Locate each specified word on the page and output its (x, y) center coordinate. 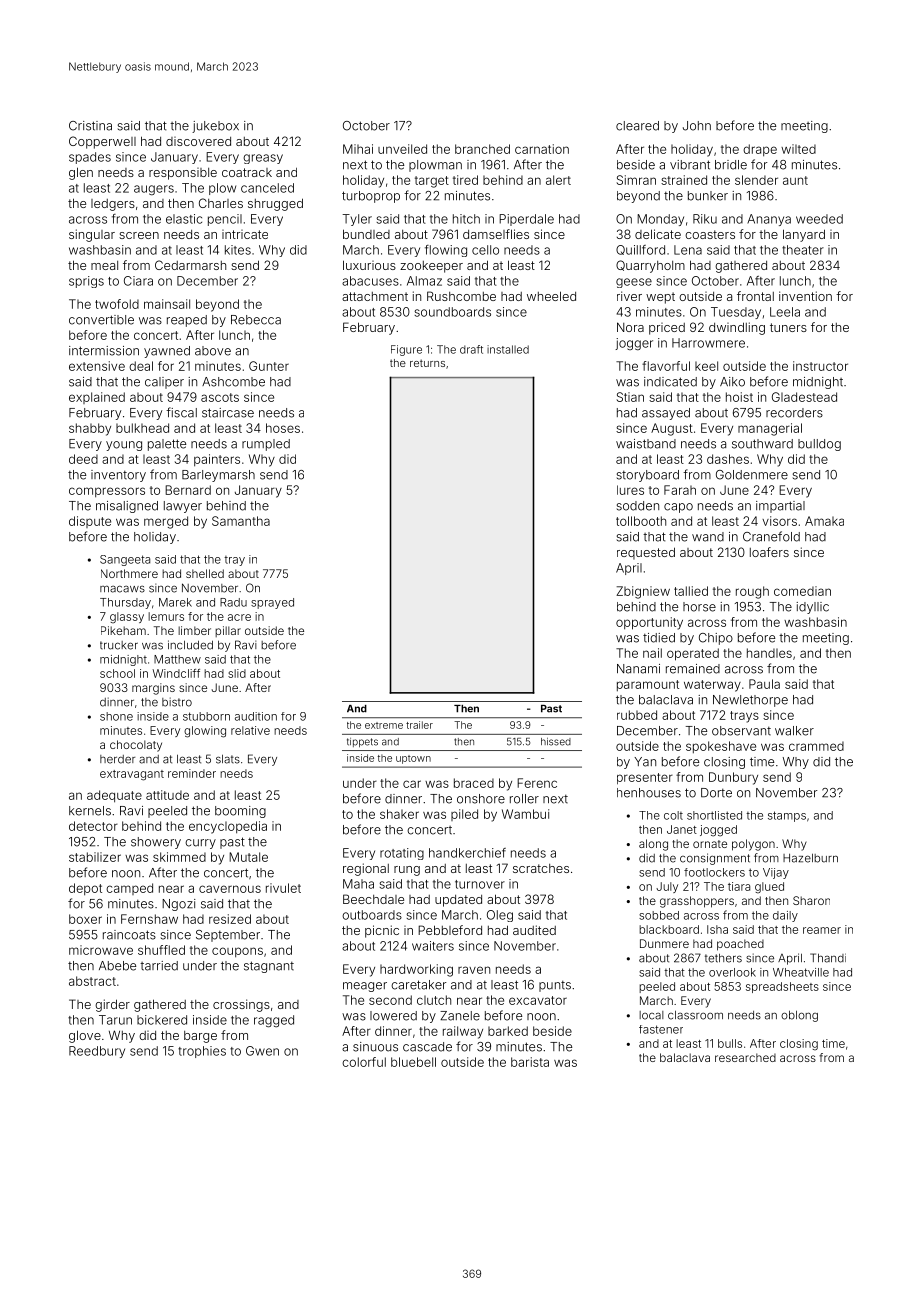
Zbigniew (643, 592)
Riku (705, 219)
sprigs (86, 282)
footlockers (714, 872)
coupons (237, 952)
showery (156, 843)
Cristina (90, 126)
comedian (802, 591)
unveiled (402, 149)
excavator (538, 1000)
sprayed (272, 603)
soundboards (452, 312)
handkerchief (467, 853)
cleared (637, 126)
